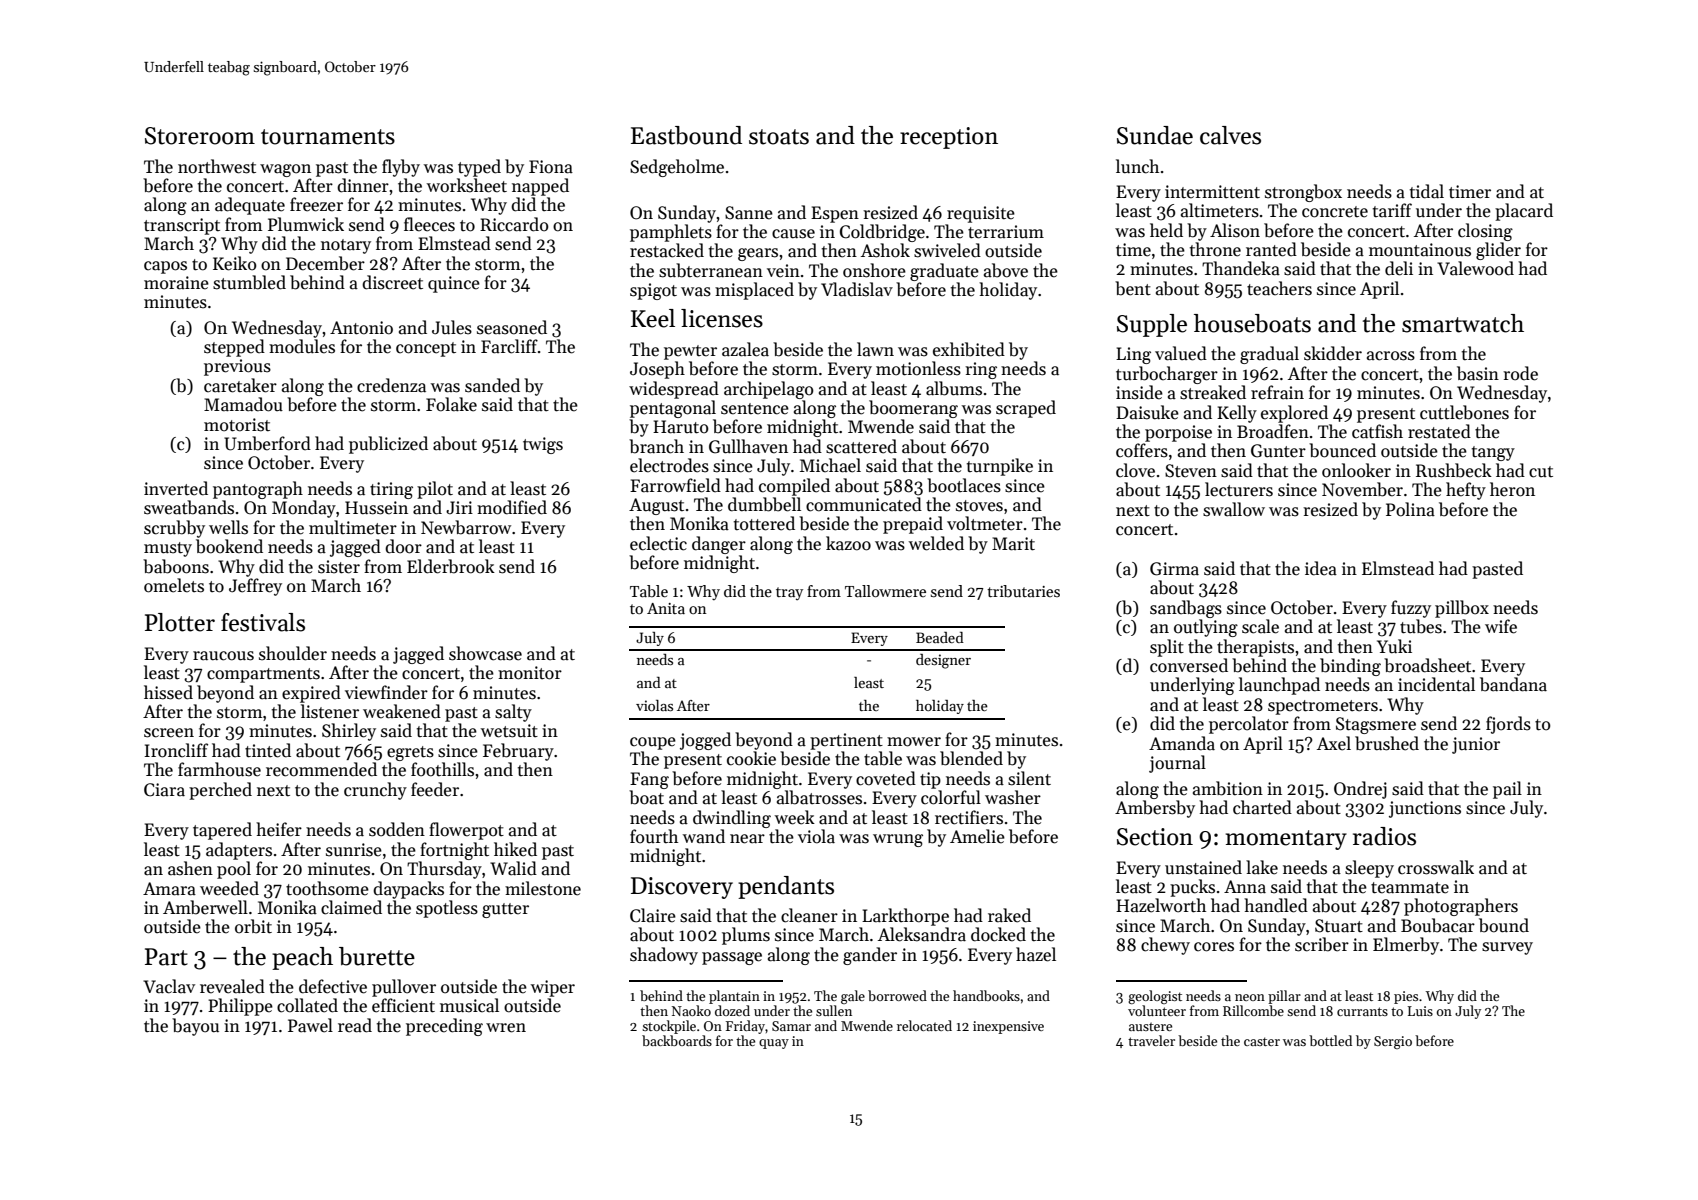  Describe the element at coordinates (705, 741) in the screenshot. I see `jogged` at that location.
